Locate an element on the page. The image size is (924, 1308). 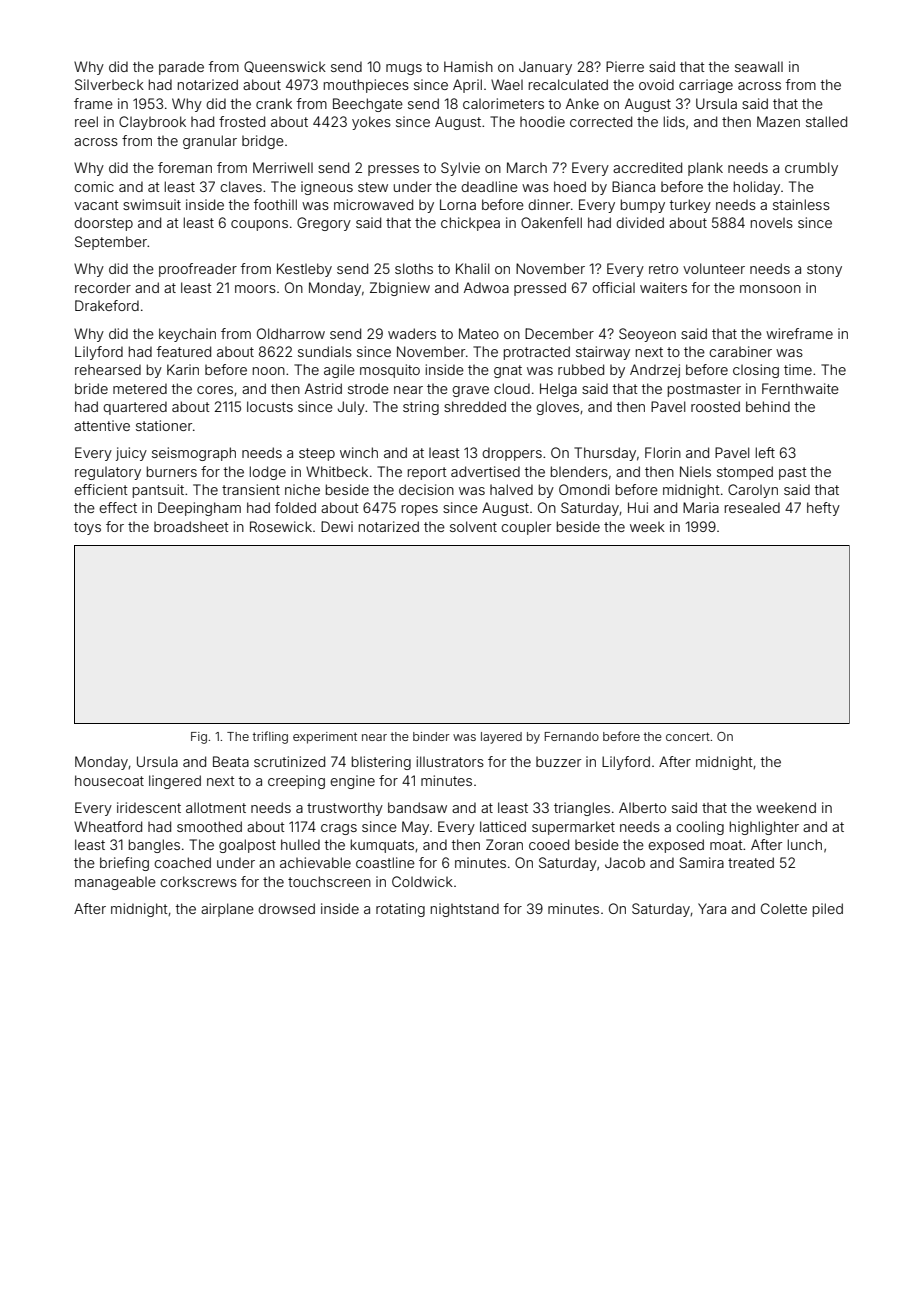
Rosewick is located at coordinates (281, 526).
